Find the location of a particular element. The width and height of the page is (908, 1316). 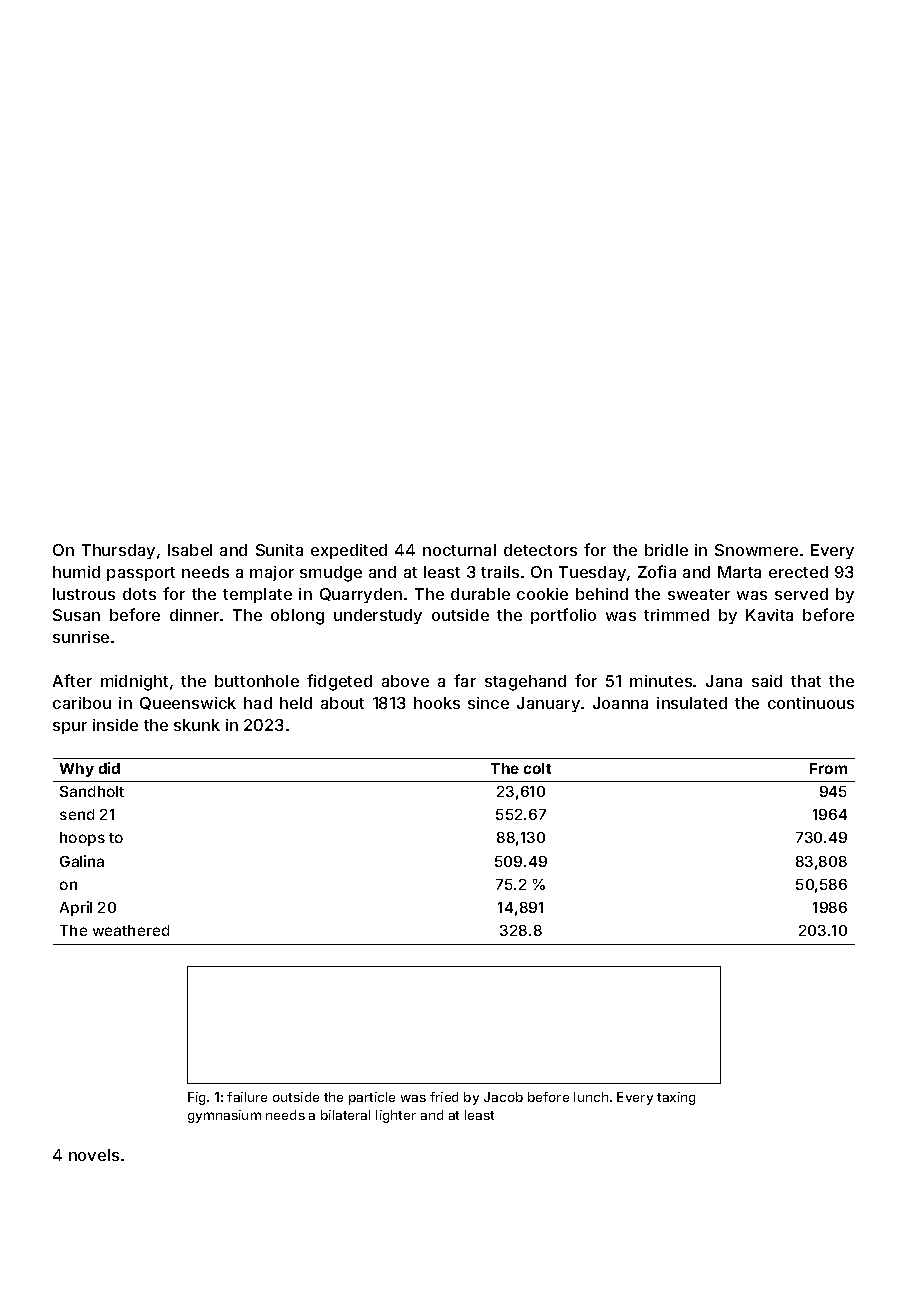

colt is located at coordinates (537, 768).
